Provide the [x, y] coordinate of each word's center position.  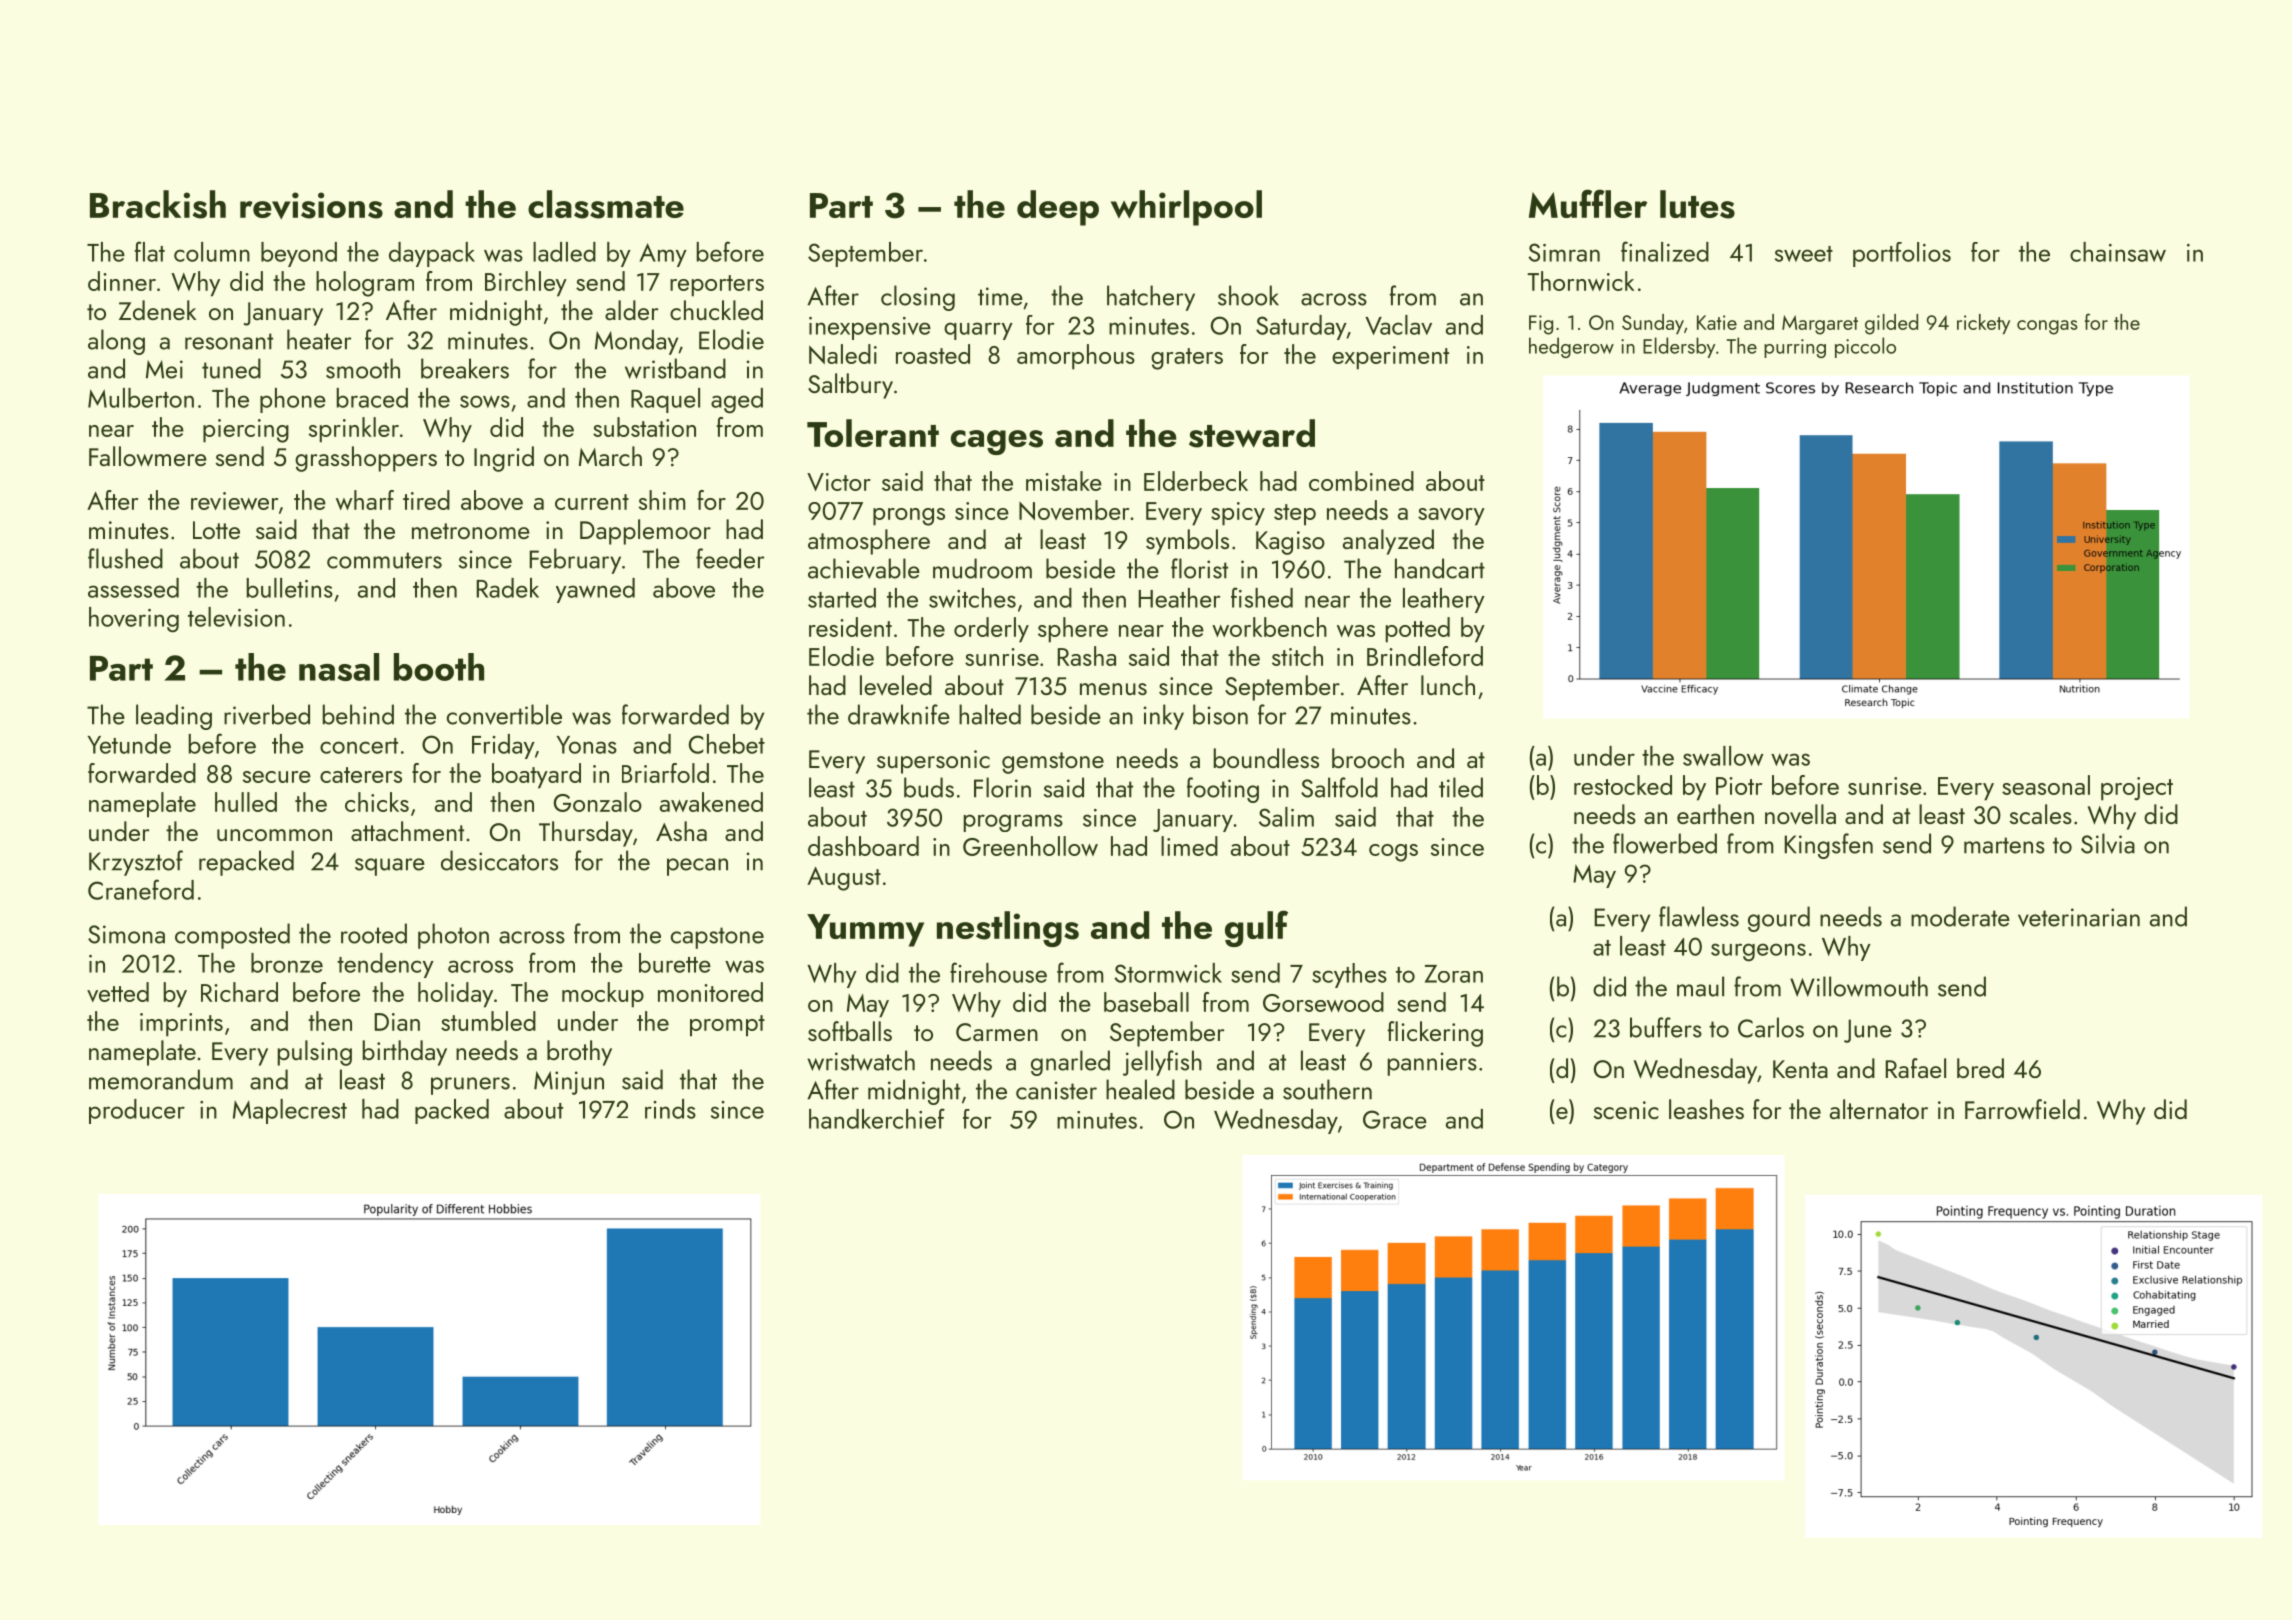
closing [918, 298]
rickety [1983, 324]
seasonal [2046, 785]
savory [1451, 517]
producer [137, 1111]
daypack [432, 254]
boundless [1266, 758]
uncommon [274, 835]
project [2137, 789]
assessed [133, 588]
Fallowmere [148, 456]
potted [1418, 630]
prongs [909, 517]
